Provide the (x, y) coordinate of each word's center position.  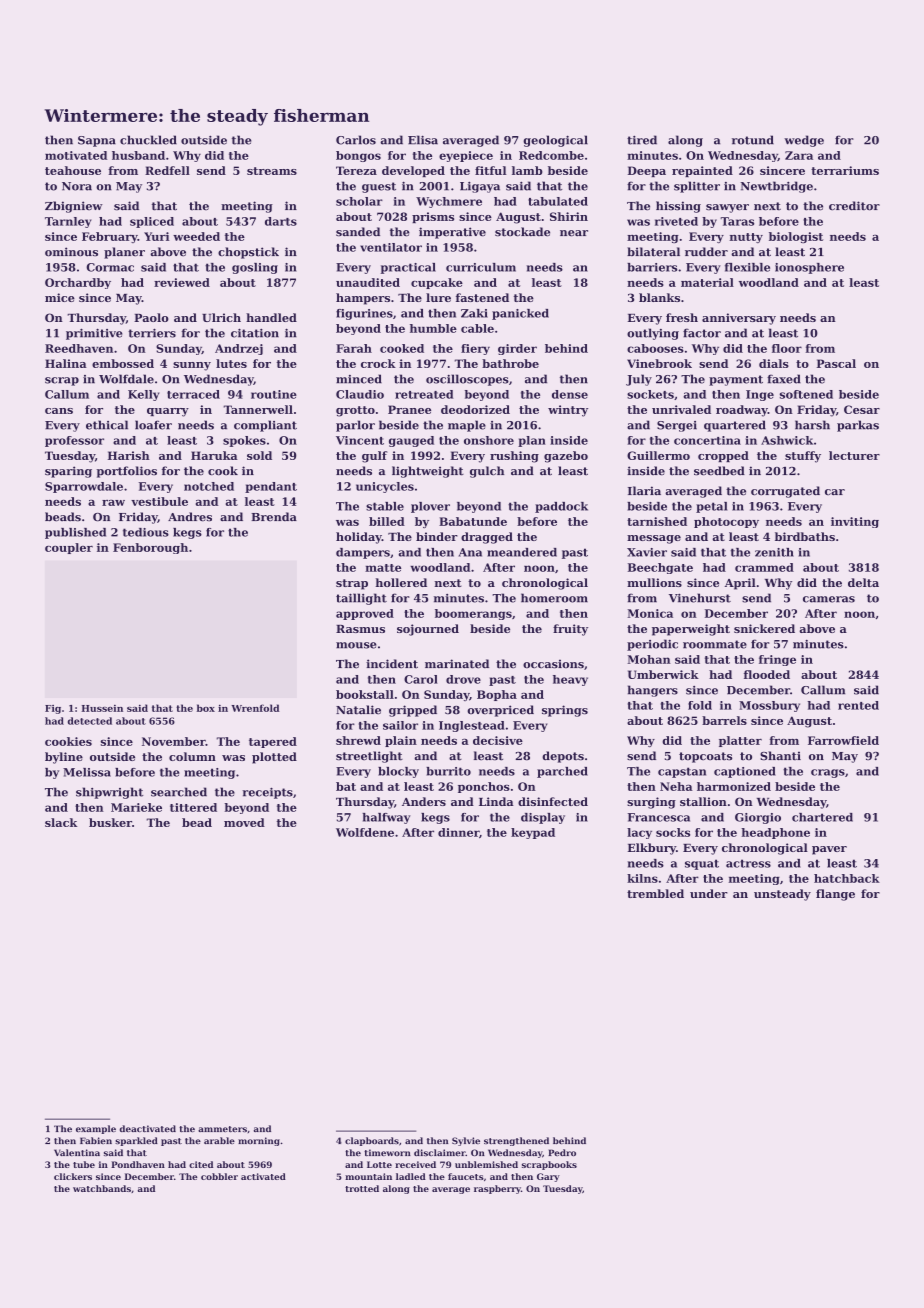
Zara (799, 155)
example (96, 1129)
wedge (804, 141)
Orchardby (78, 283)
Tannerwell (258, 409)
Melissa (87, 772)
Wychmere (449, 202)
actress (748, 863)
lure (438, 297)
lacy (639, 833)
